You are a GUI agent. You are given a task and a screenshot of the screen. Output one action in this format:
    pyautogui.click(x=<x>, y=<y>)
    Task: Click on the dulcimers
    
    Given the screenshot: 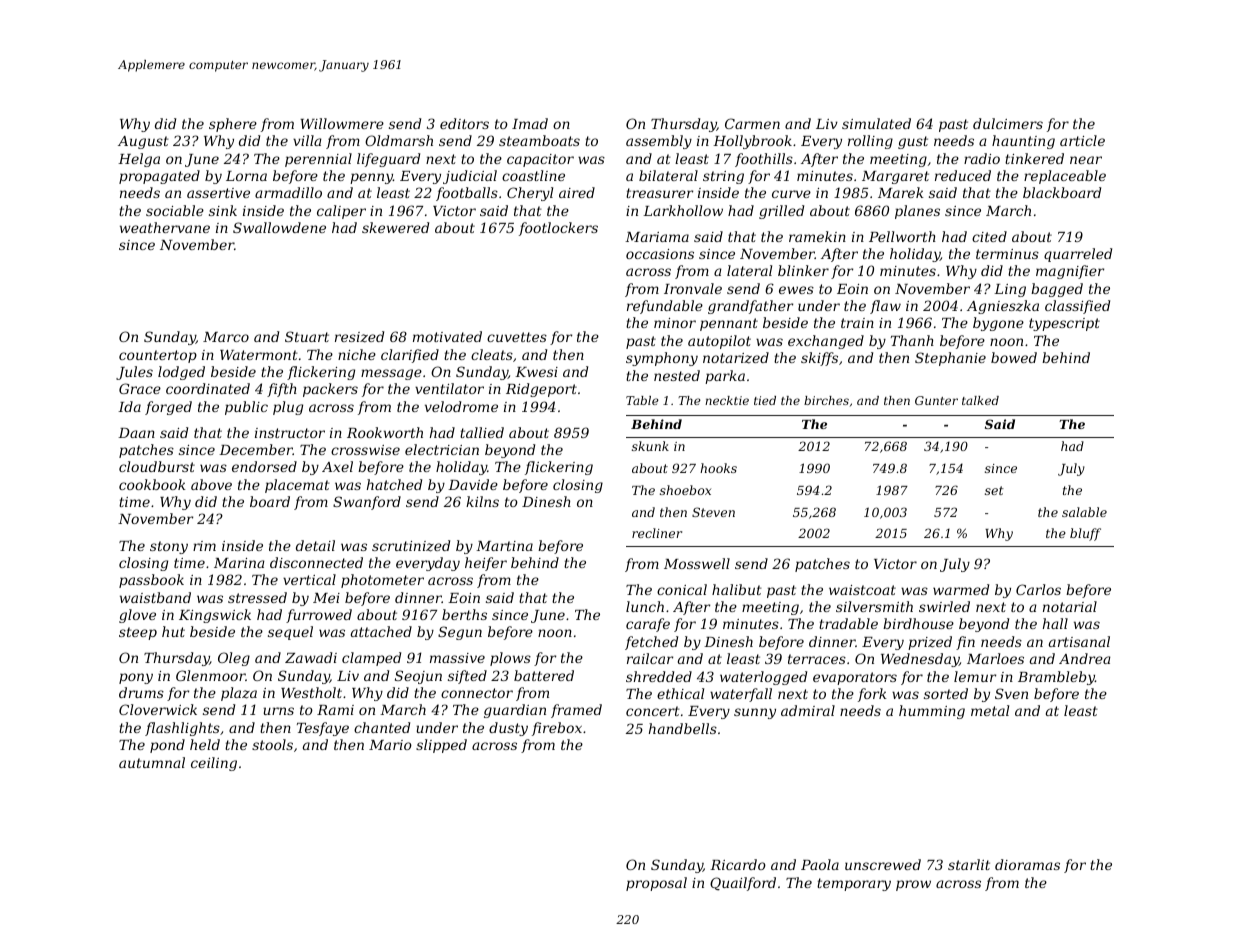 What is the action you would take?
    pyautogui.click(x=1008, y=123)
